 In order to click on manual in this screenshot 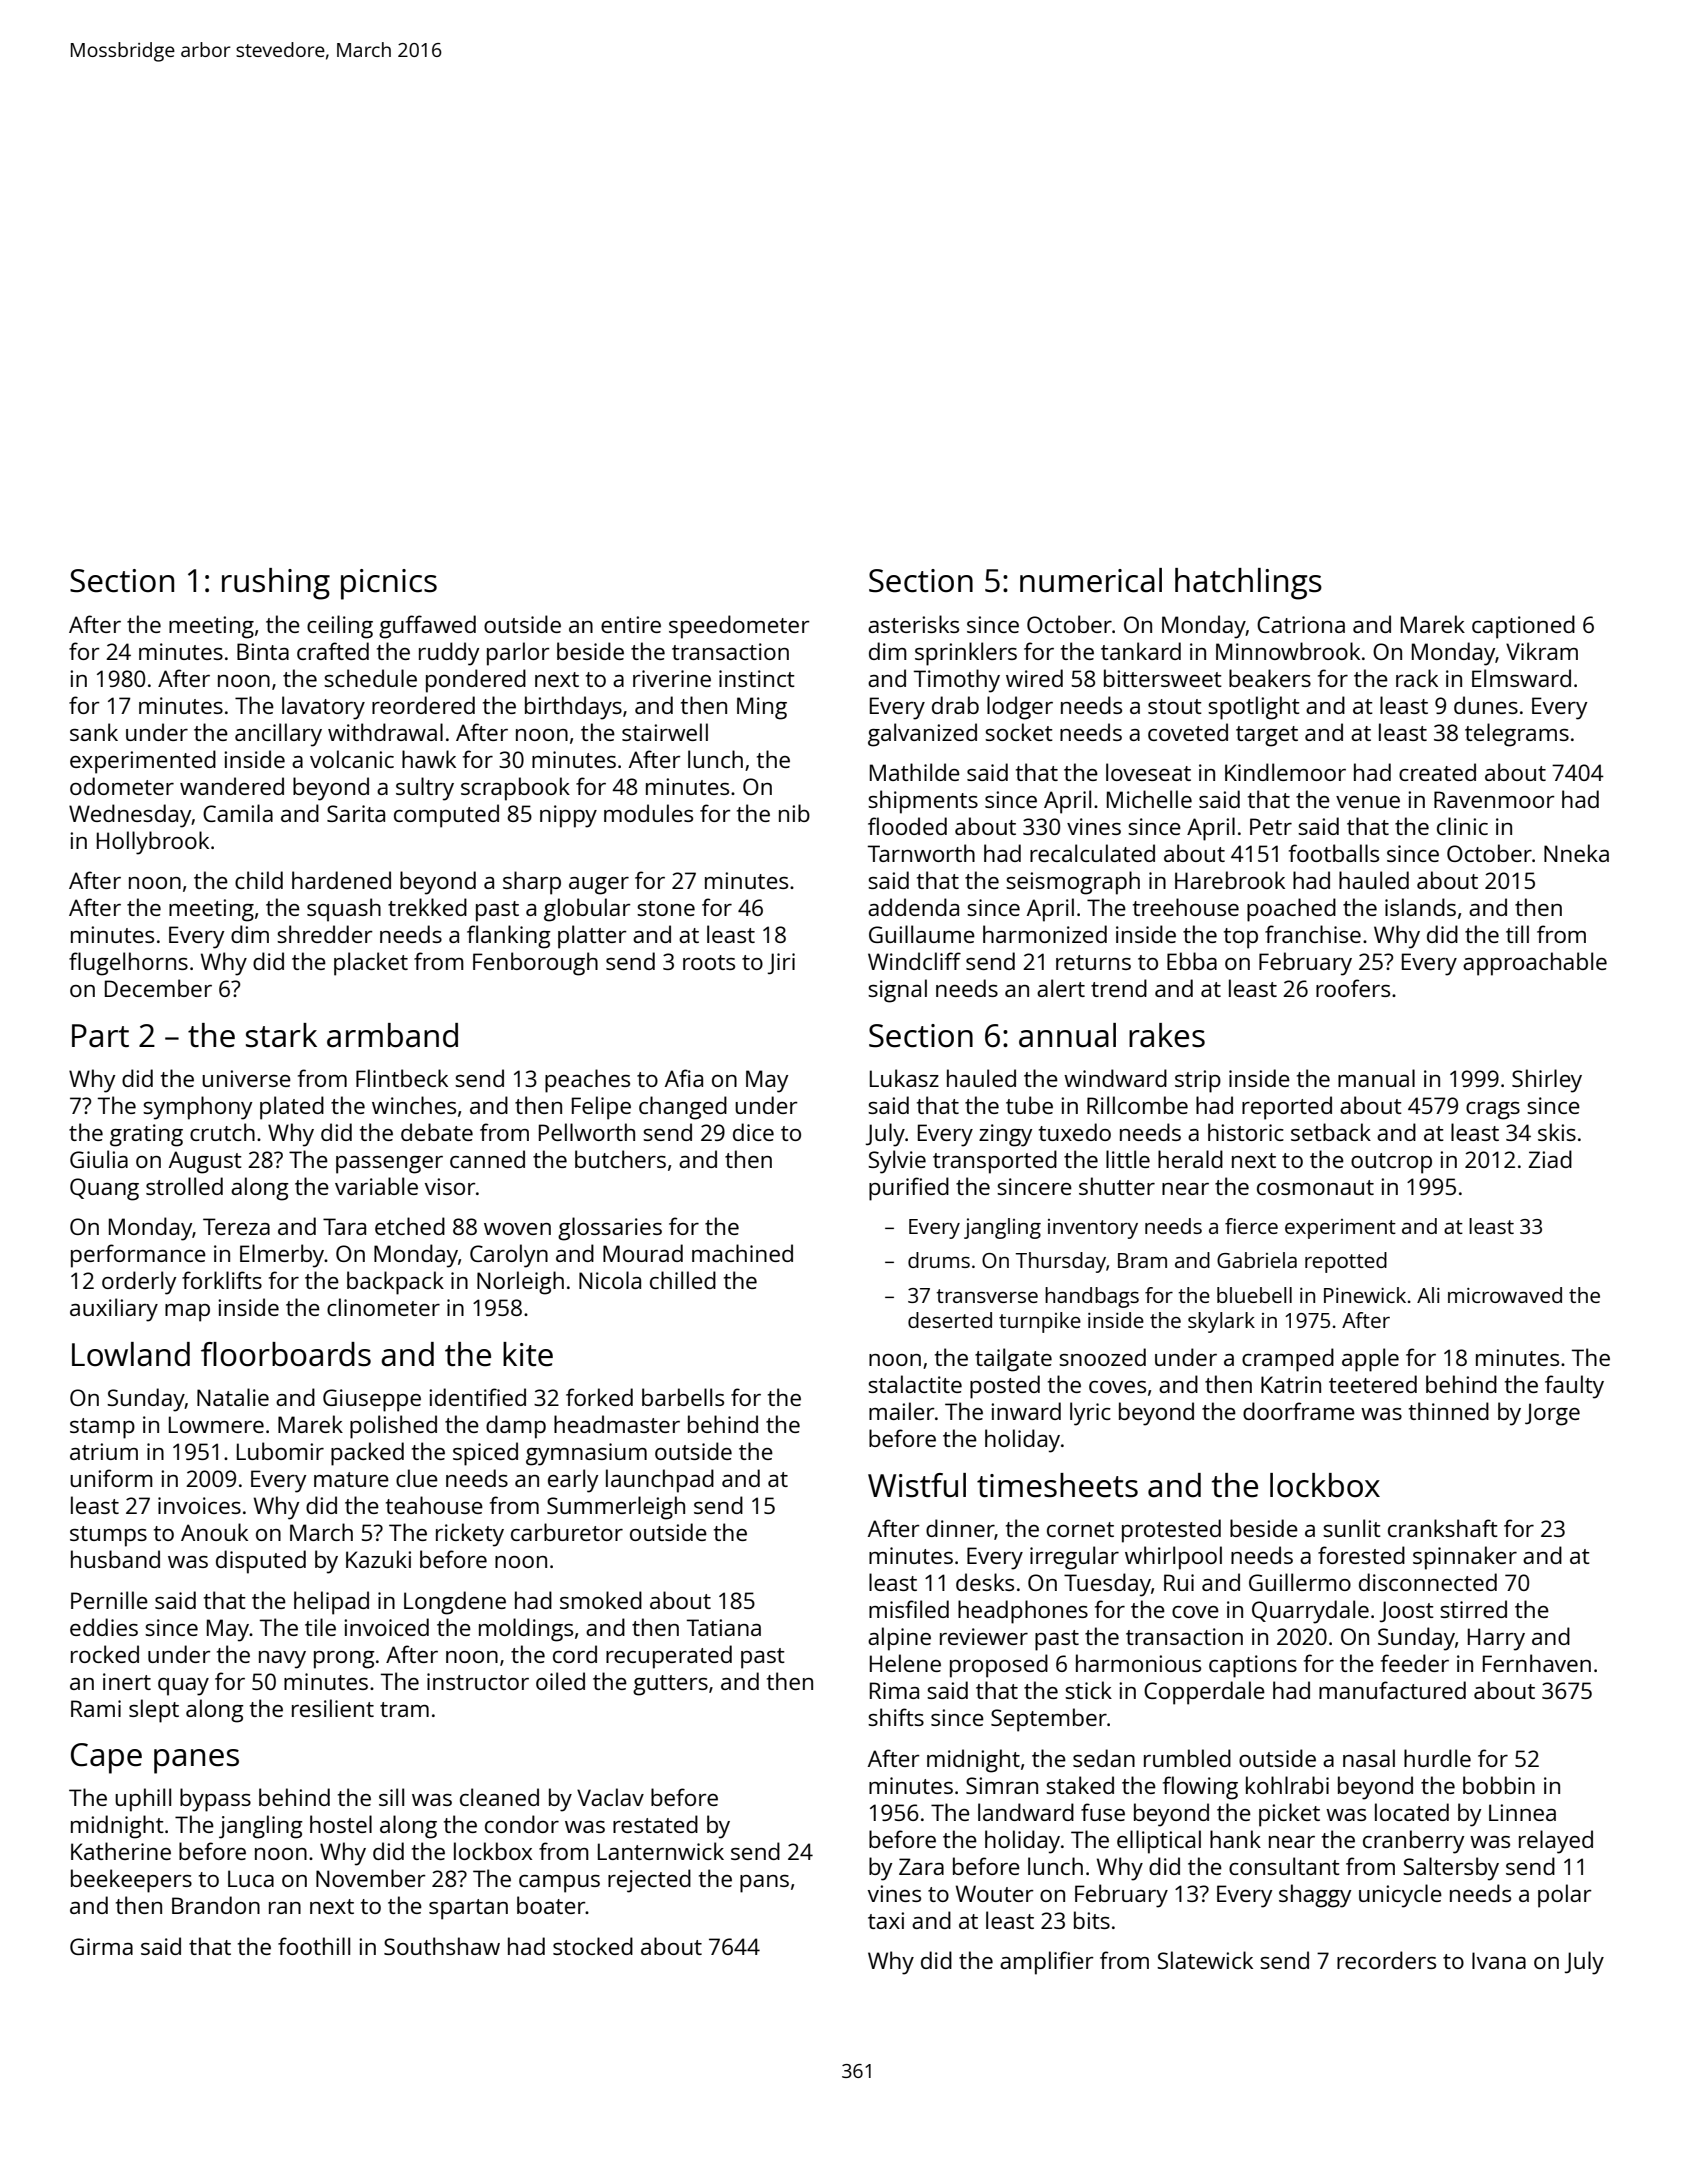, I will do `click(1376, 1078)`.
